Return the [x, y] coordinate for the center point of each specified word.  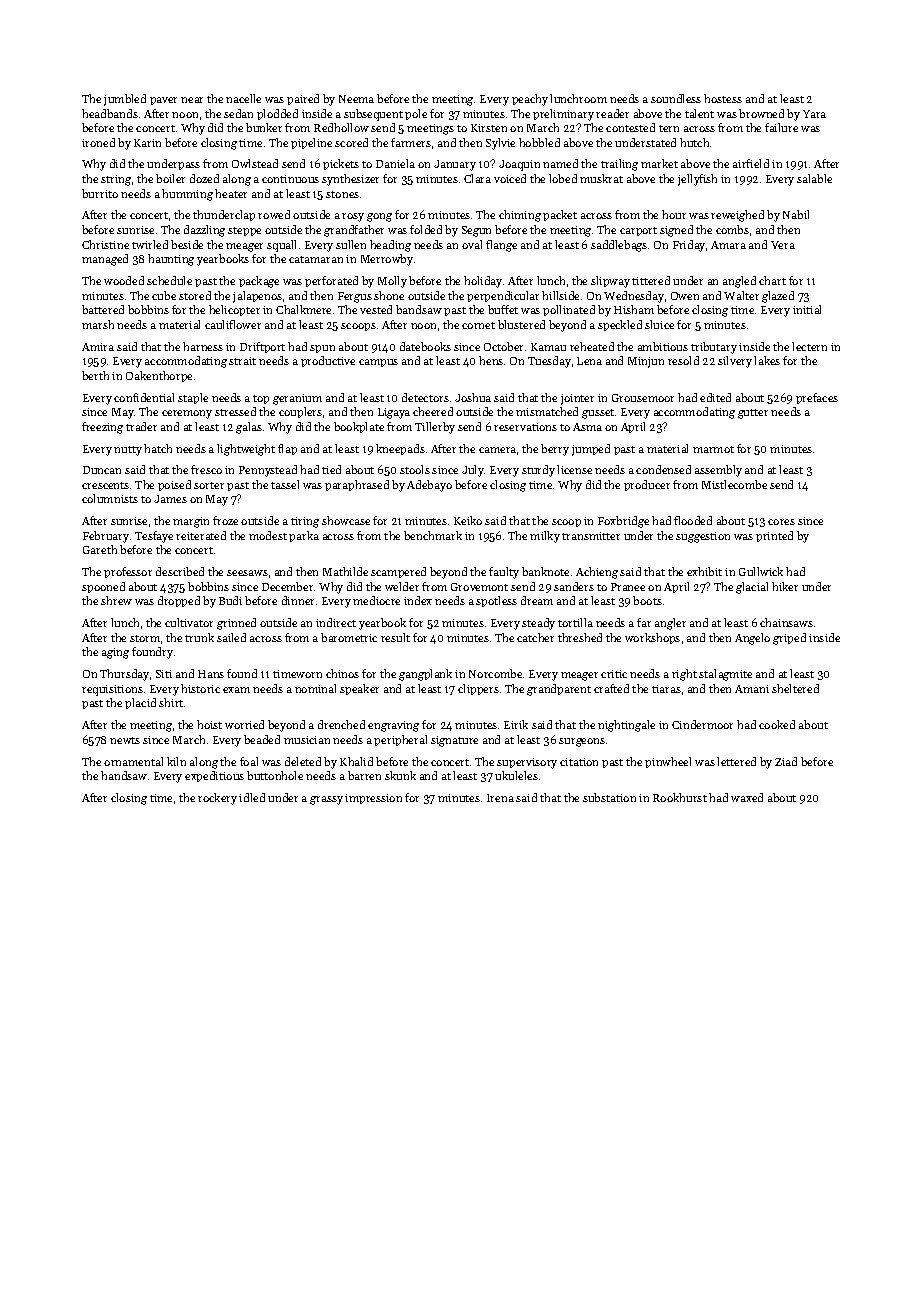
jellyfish [697, 180]
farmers [411, 142]
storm [145, 638]
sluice [659, 324]
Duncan [102, 470]
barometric [349, 637]
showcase [346, 520]
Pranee [628, 587]
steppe [244, 231]
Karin [147, 143]
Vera [783, 245]
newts [125, 740]
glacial [752, 588]
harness [203, 346]
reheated [592, 346]
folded [426, 229]
